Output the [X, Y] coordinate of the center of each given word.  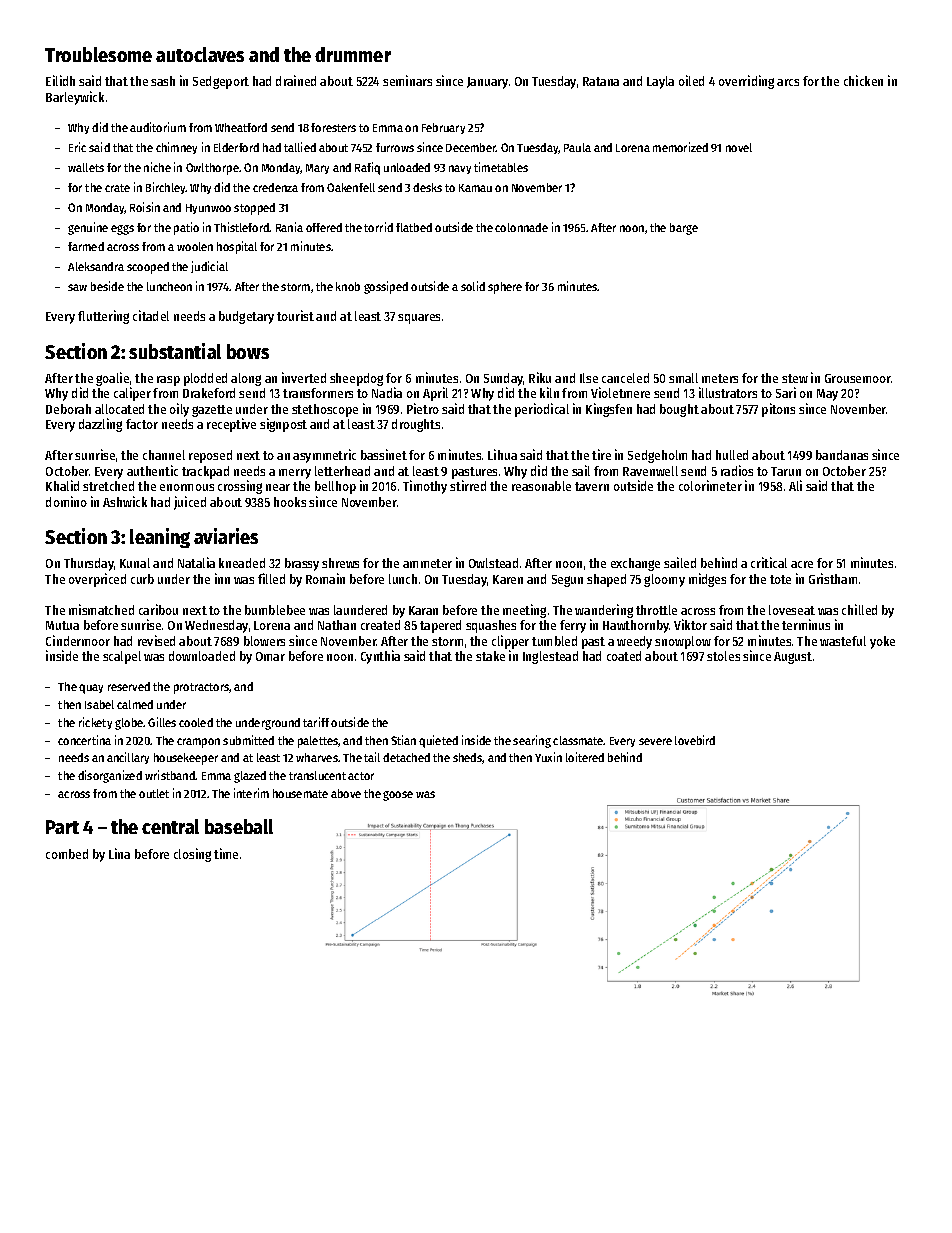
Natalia [196, 562]
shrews [340, 563]
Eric [77, 147]
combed [67, 854]
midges [707, 580]
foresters [333, 127]
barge [684, 229]
